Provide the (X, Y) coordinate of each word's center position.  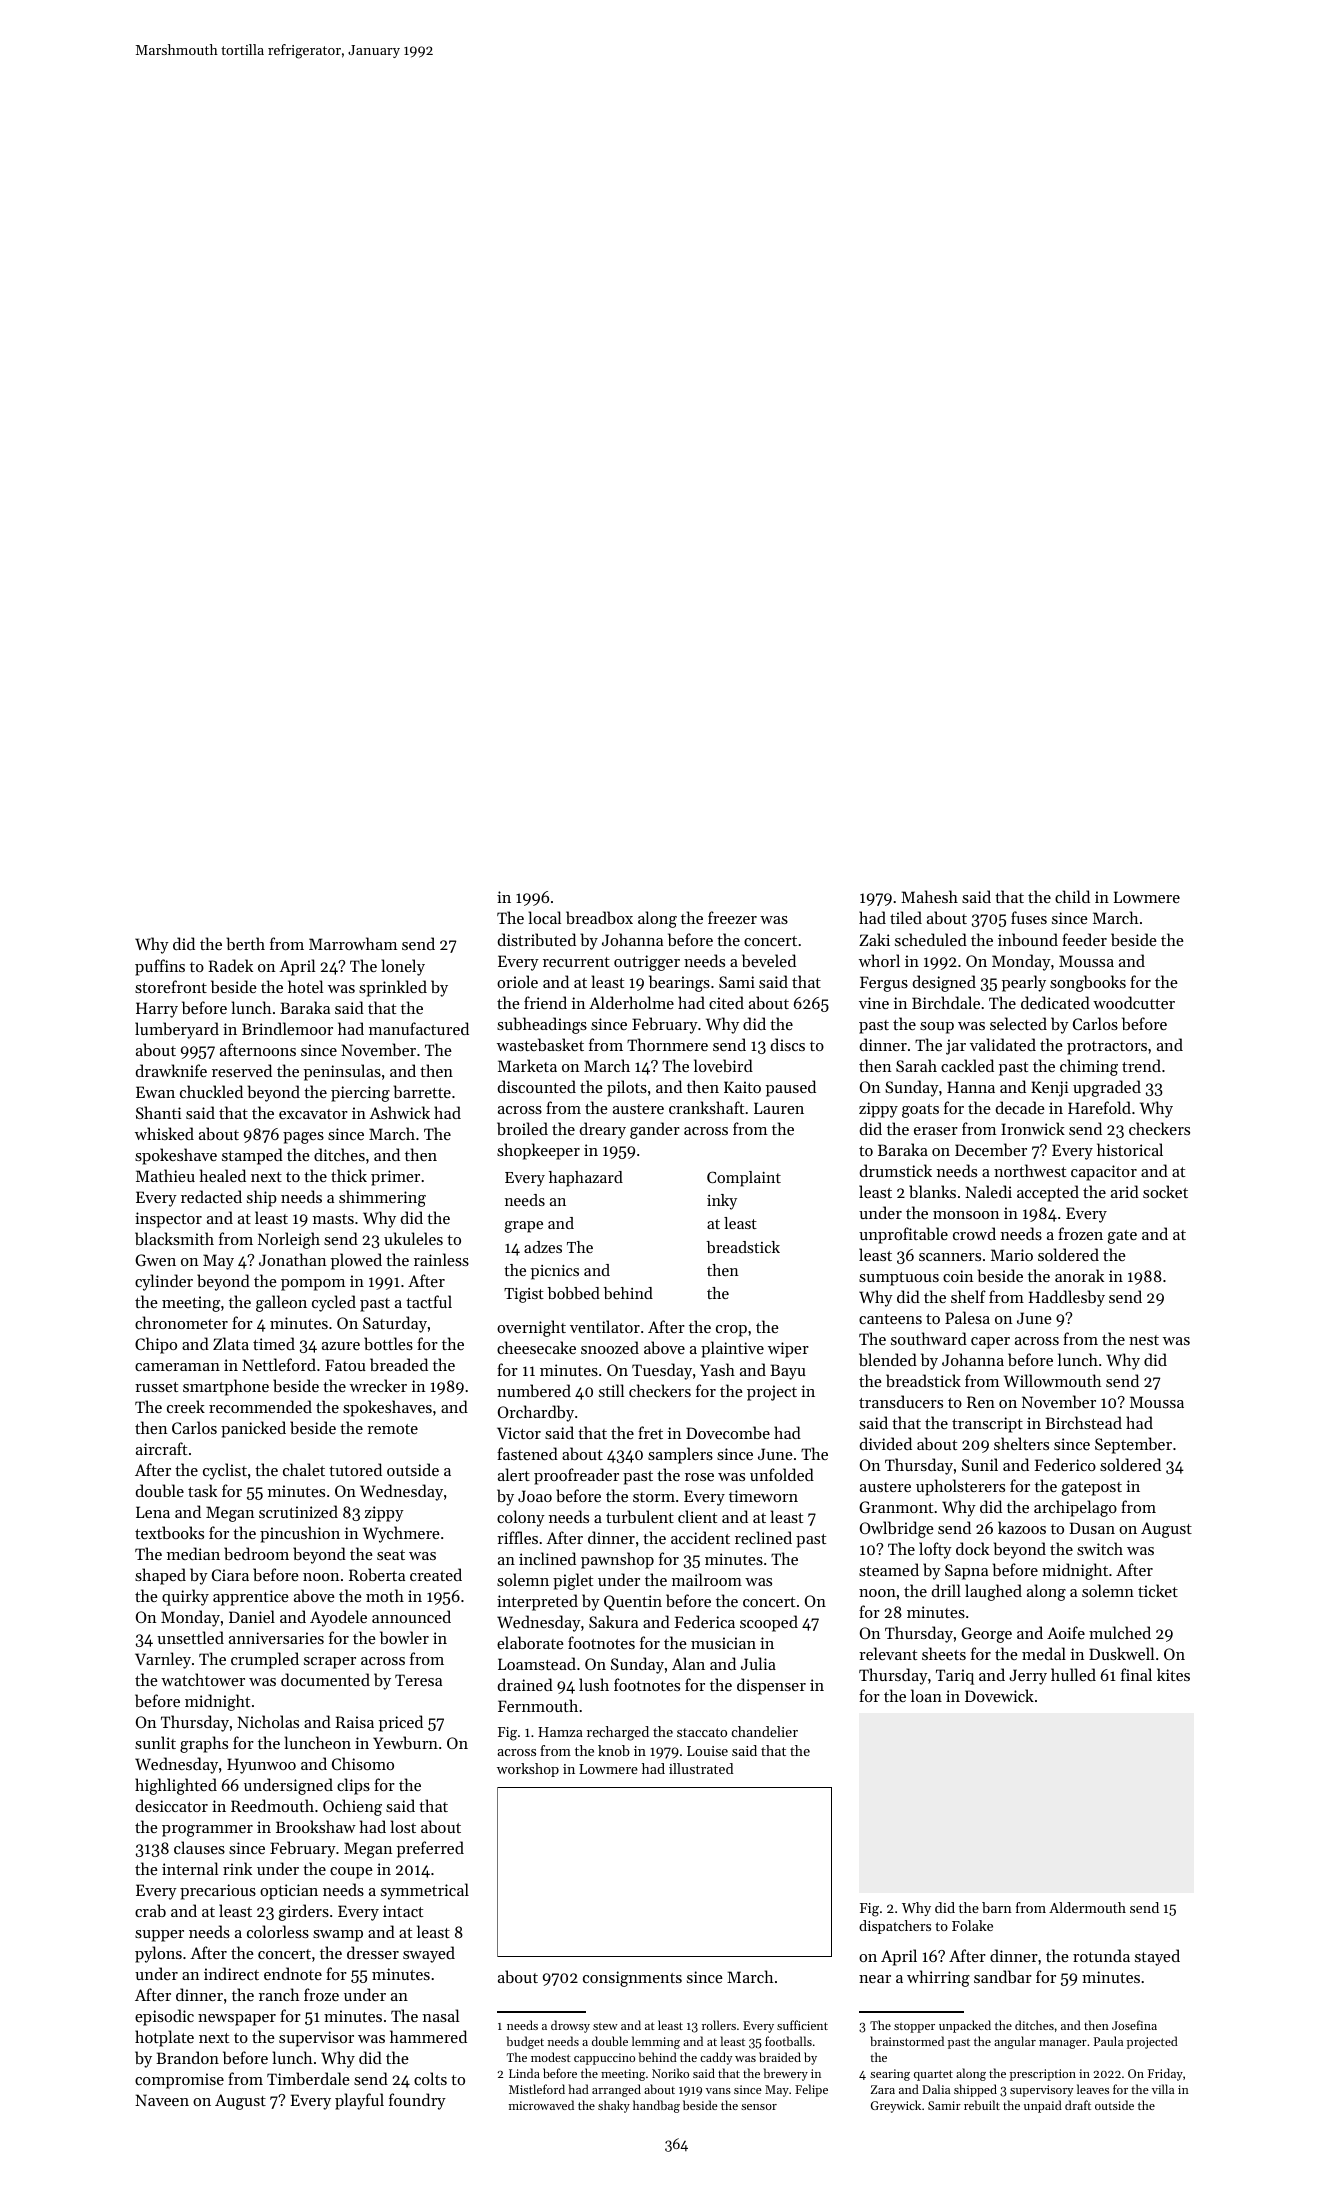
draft (1078, 2105)
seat (391, 1555)
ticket (1158, 1590)
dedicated (1055, 1002)
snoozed (610, 1347)
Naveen (162, 2100)
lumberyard (177, 1030)
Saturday (395, 1324)
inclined (547, 1558)
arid (1125, 1191)
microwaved (541, 2105)
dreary (603, 1130)
